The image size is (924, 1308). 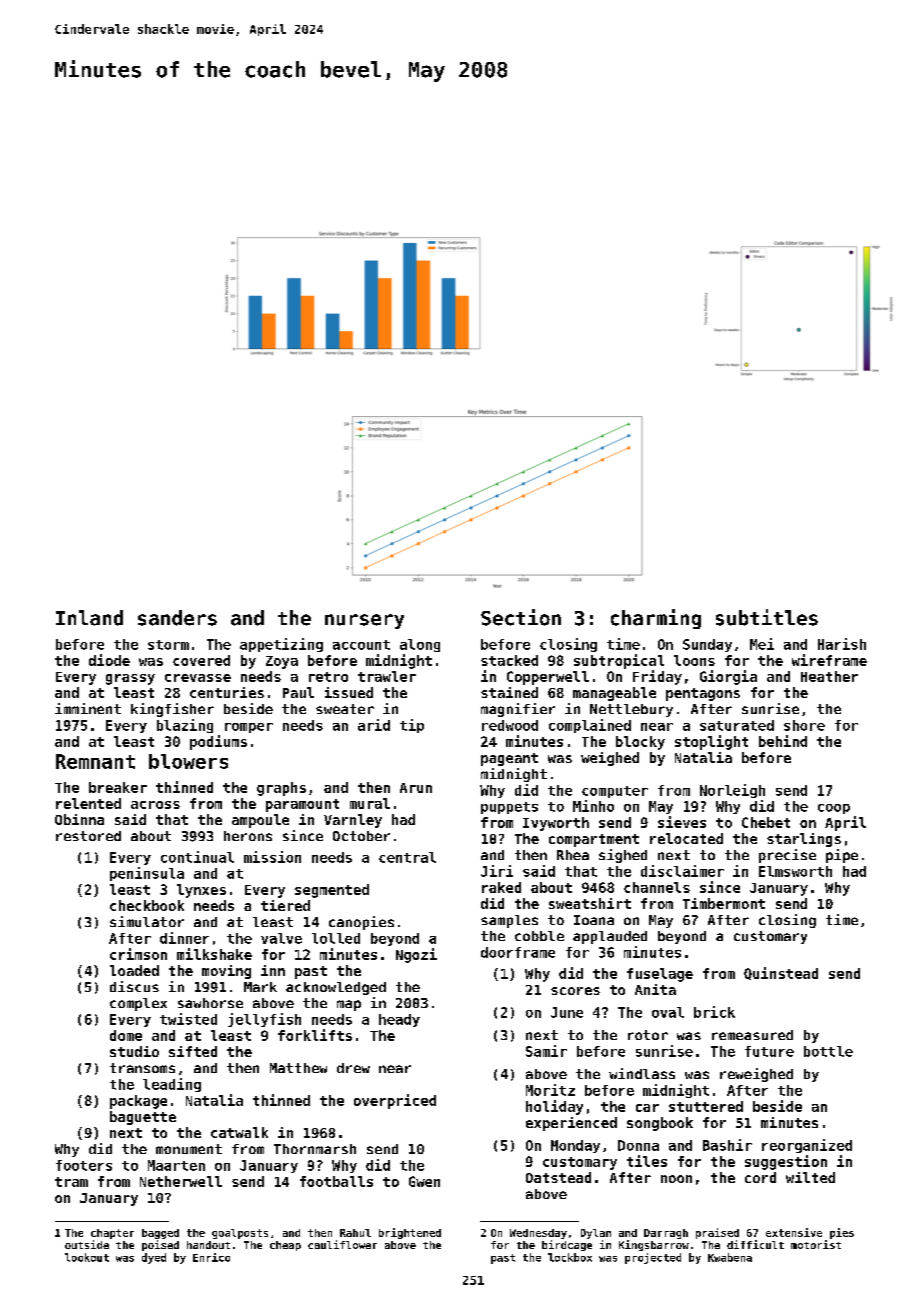 What do you see at coordinates (181, 1181) in the screenshot?
I see `Netherwell` at bounding box center [181, 1181].
